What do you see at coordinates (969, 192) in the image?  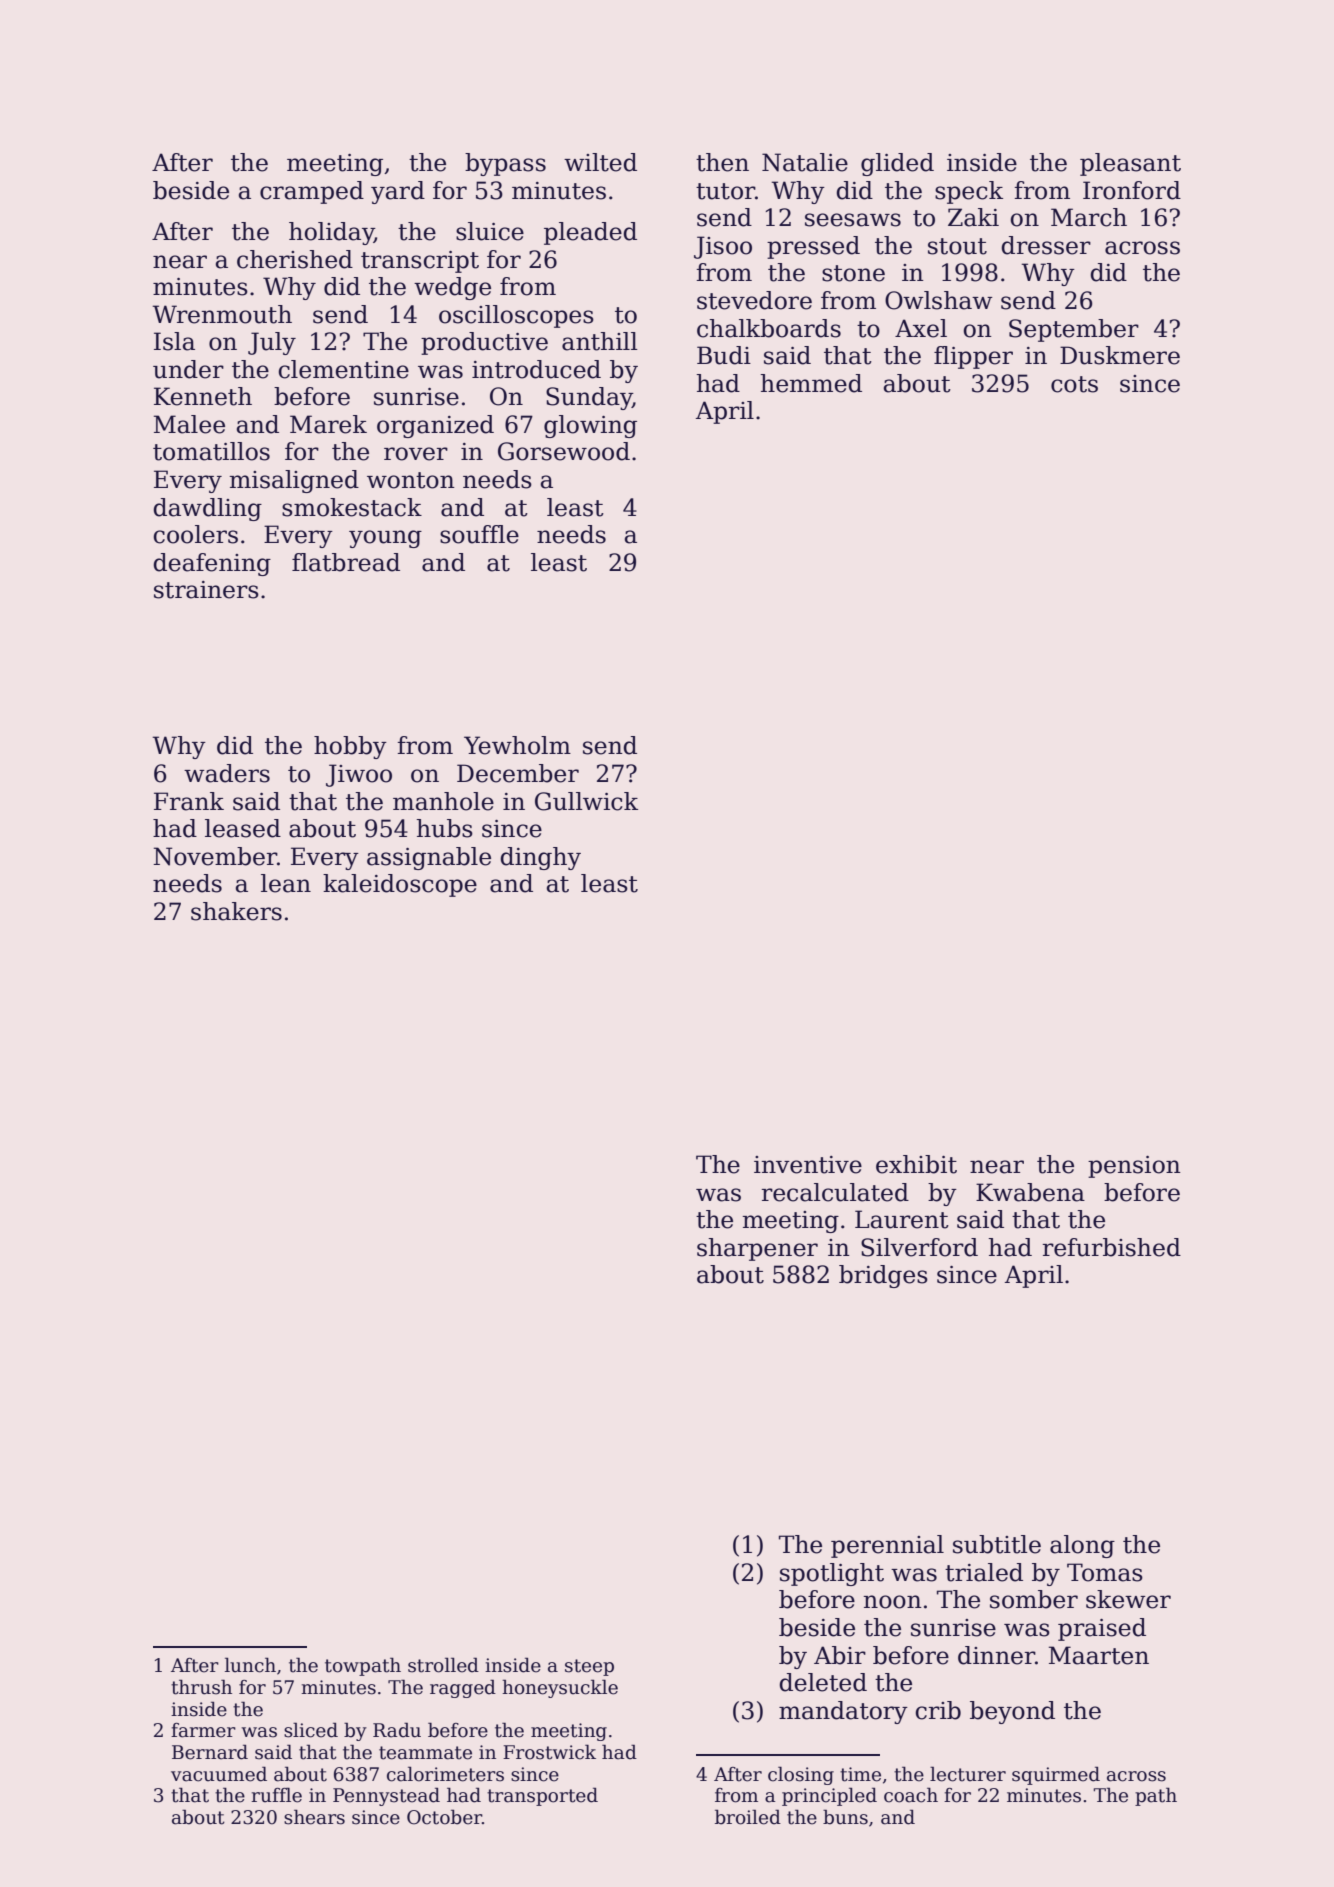 I see `speck` at bounding box center [969, 192].
